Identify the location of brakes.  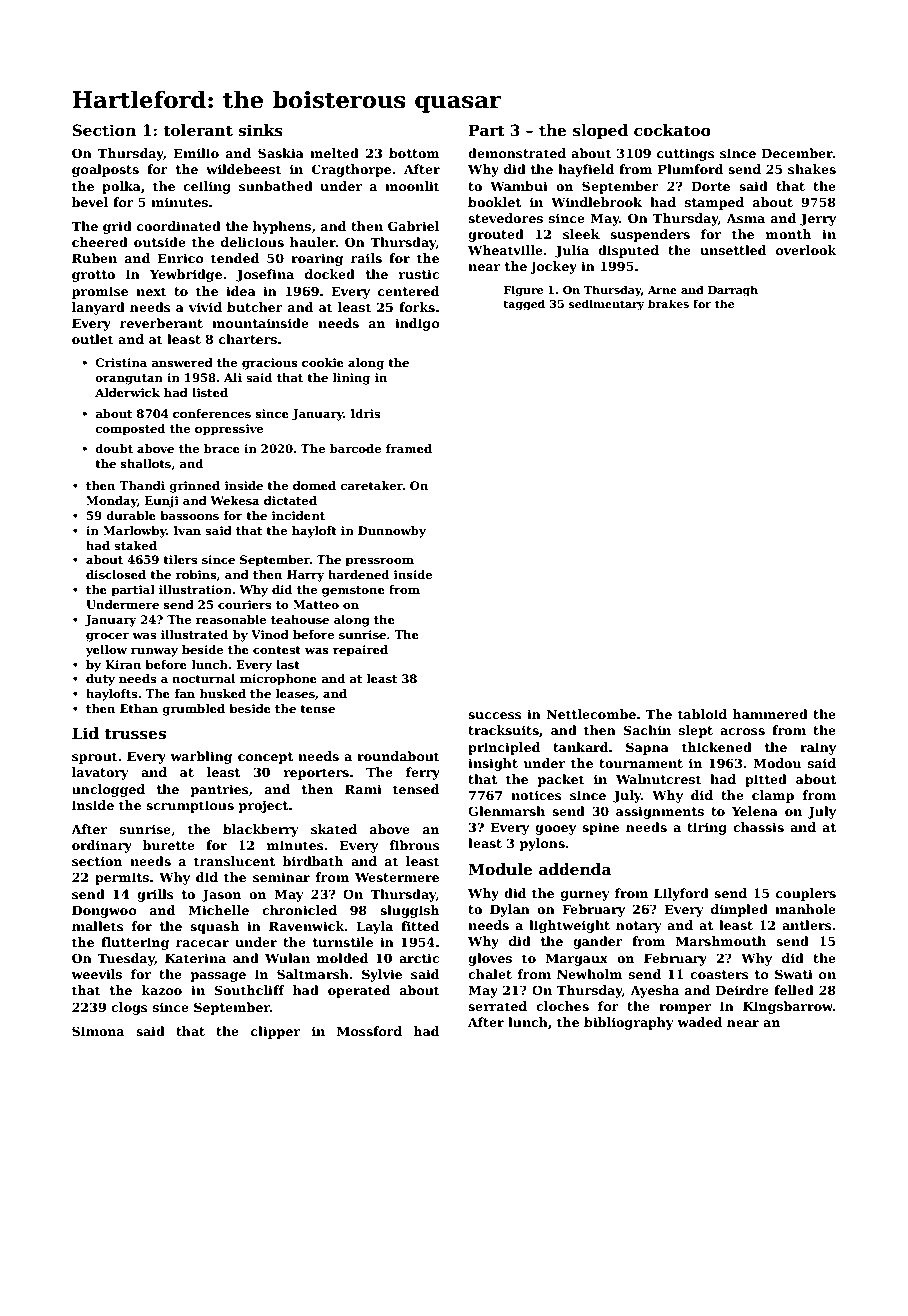
(668, 303).
